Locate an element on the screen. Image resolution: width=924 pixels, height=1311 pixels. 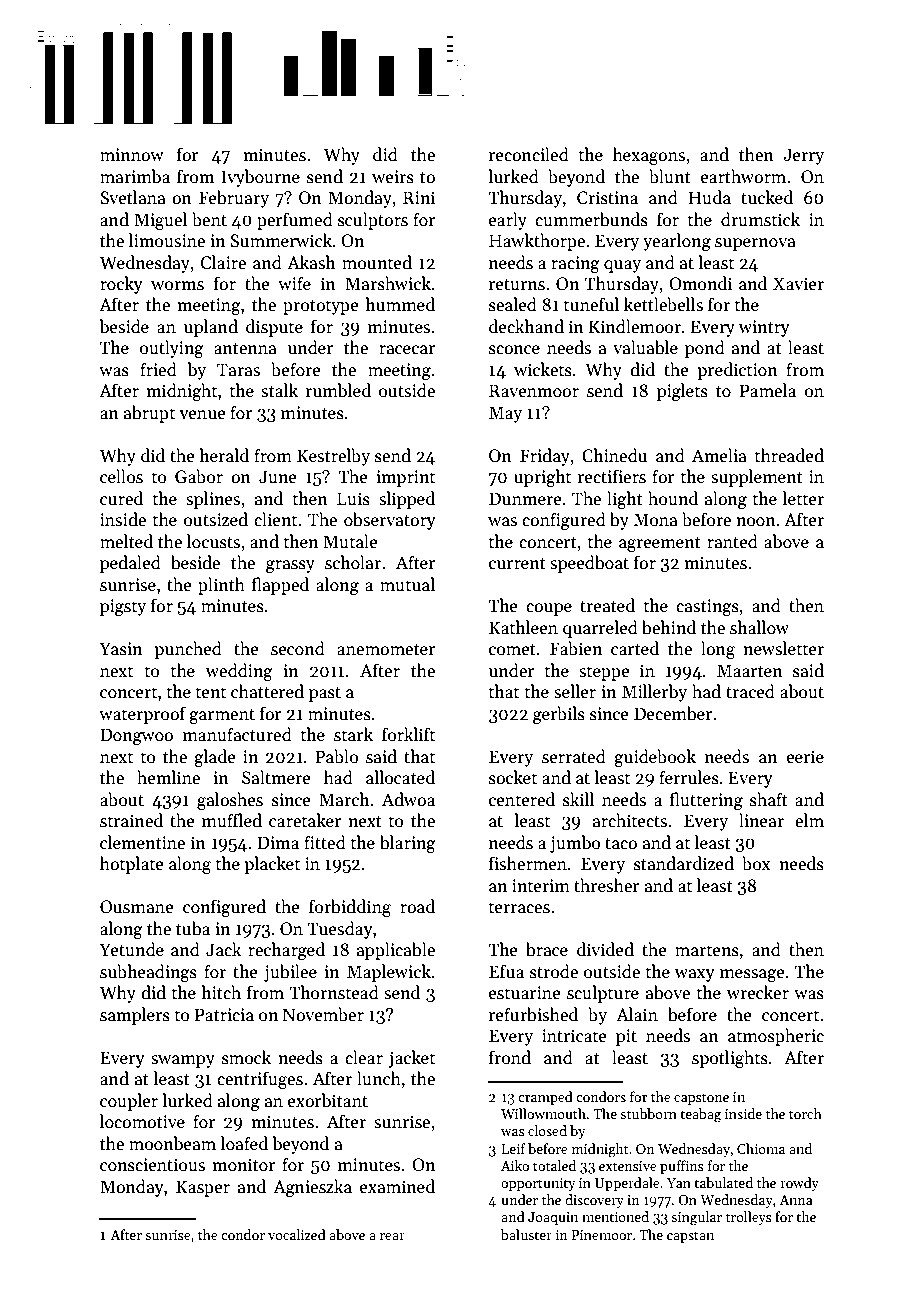
rear is located at coordinates (392, 1236).
